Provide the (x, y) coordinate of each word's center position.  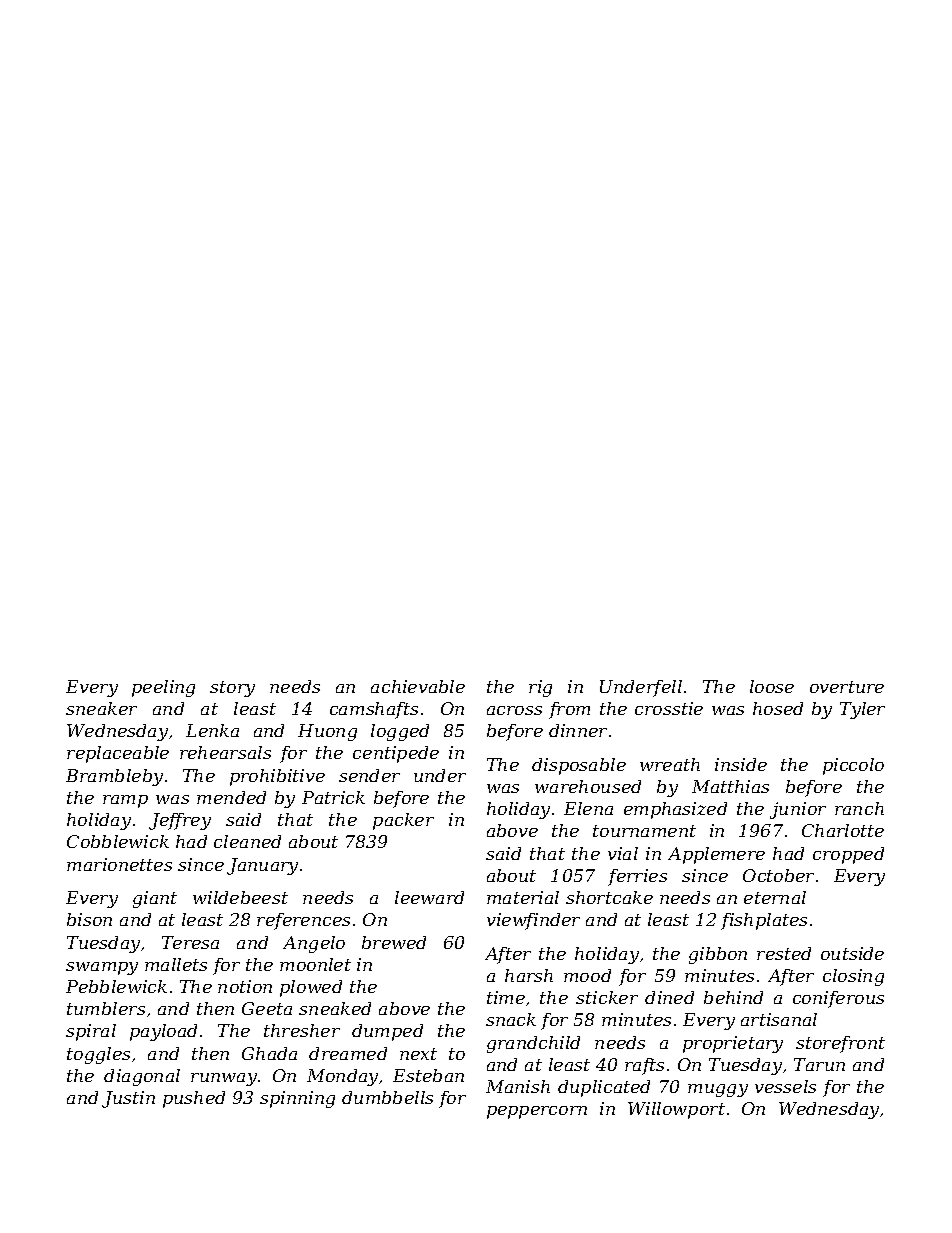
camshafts (374, 710)
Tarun (819, 1064)
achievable (418, 686)
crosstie (669, 708)
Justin (128, 1099)
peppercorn (537, 1112)
